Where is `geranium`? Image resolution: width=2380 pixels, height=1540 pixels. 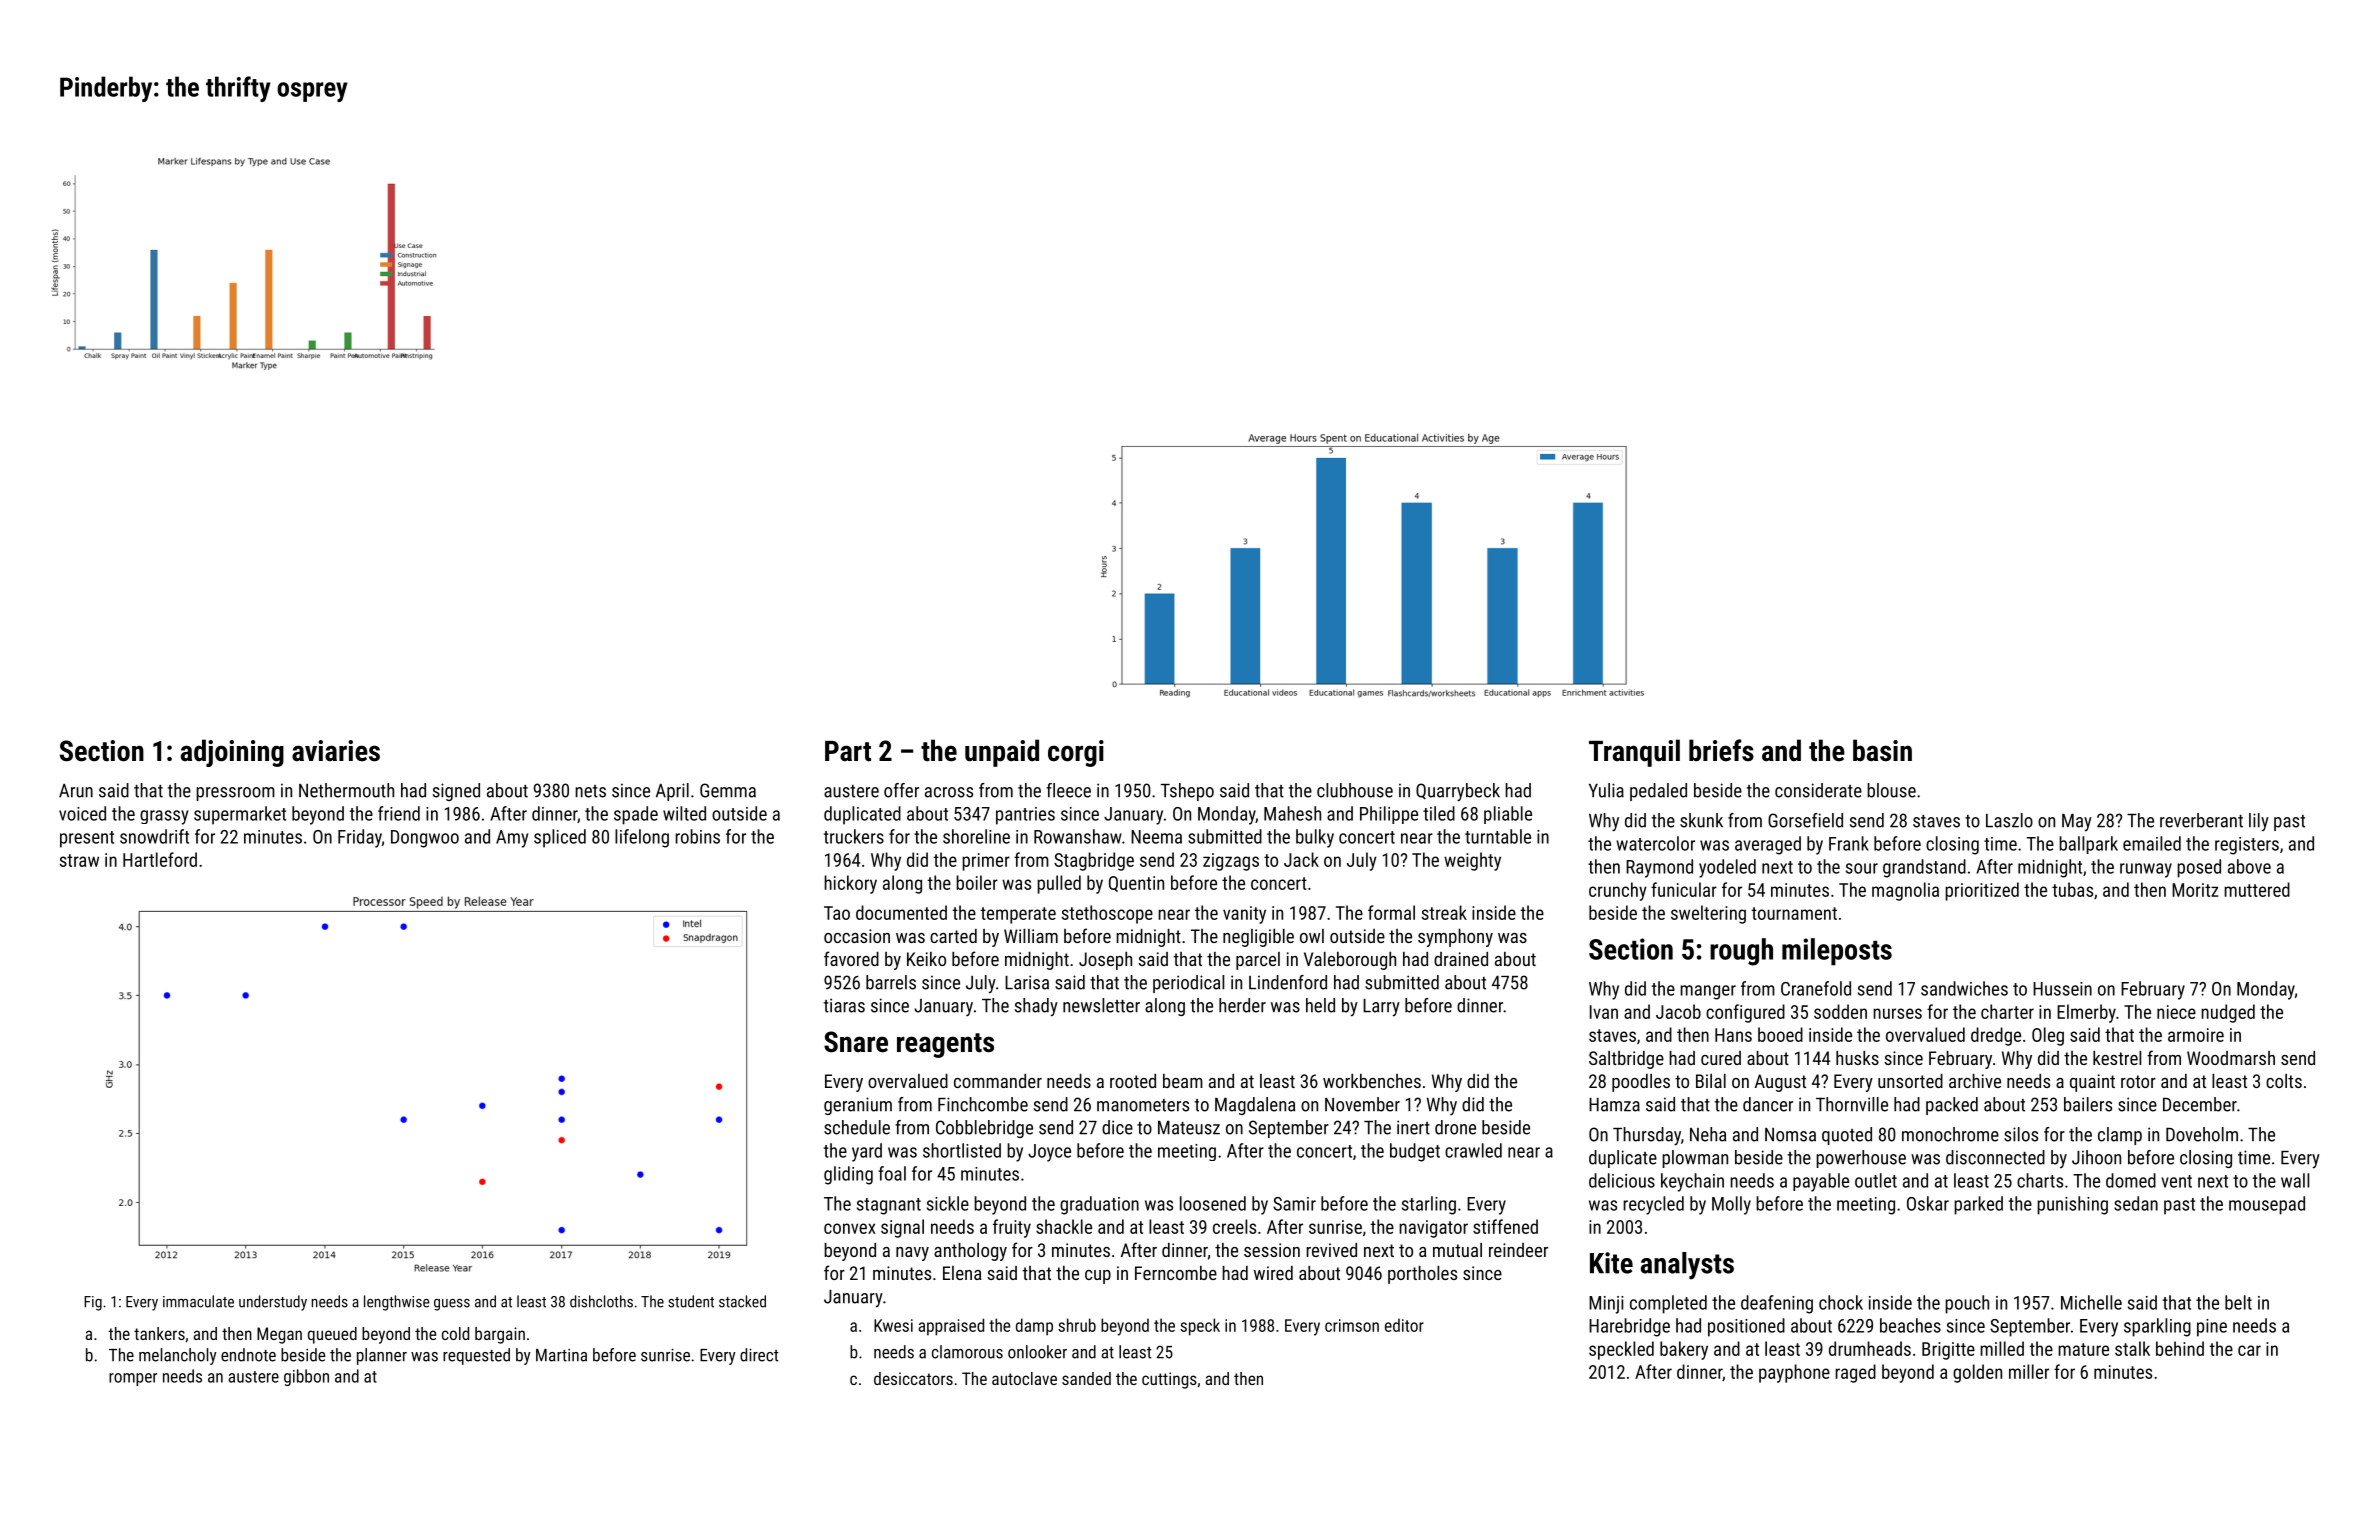
geranium is located at coordinates (858, 1106).
